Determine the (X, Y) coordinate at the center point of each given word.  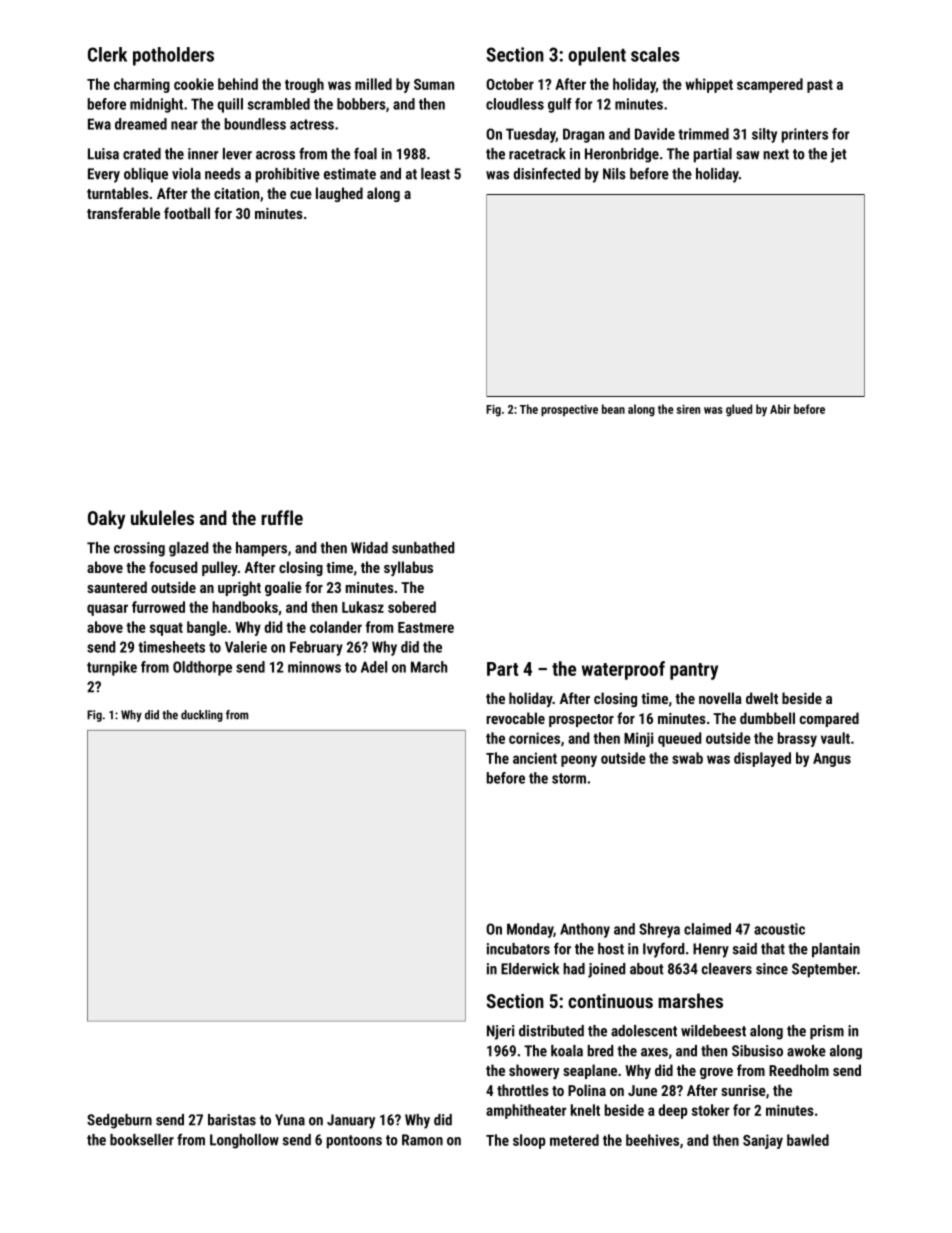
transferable (123, 213)
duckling (202, 716)
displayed (762, 759)
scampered (770, 85)
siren (688, 409)
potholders (173, 56)
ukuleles (162, 517)
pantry (694, 671)
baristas (232, 1120)
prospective (569, 410)
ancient (535, 758)
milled (373, 84)
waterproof (623, 670)
